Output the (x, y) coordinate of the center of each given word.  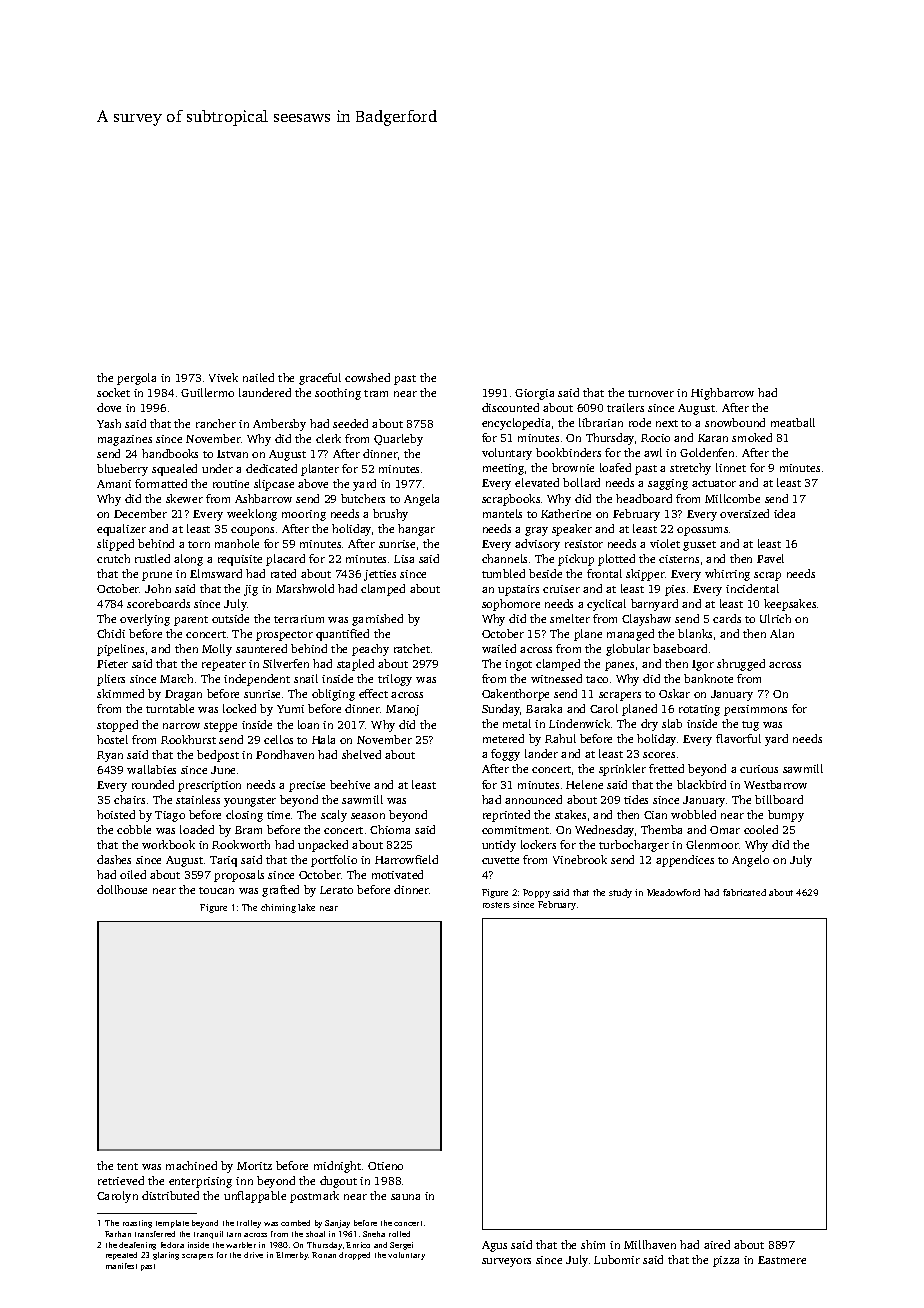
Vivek (223, 377)
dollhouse (122, 889)
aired (717, 1244)
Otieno (385, 1166)
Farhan (118, 1234)
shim (593, 1244)
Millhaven (650, 1244)
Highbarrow (722, 394)
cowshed (367, 377)
